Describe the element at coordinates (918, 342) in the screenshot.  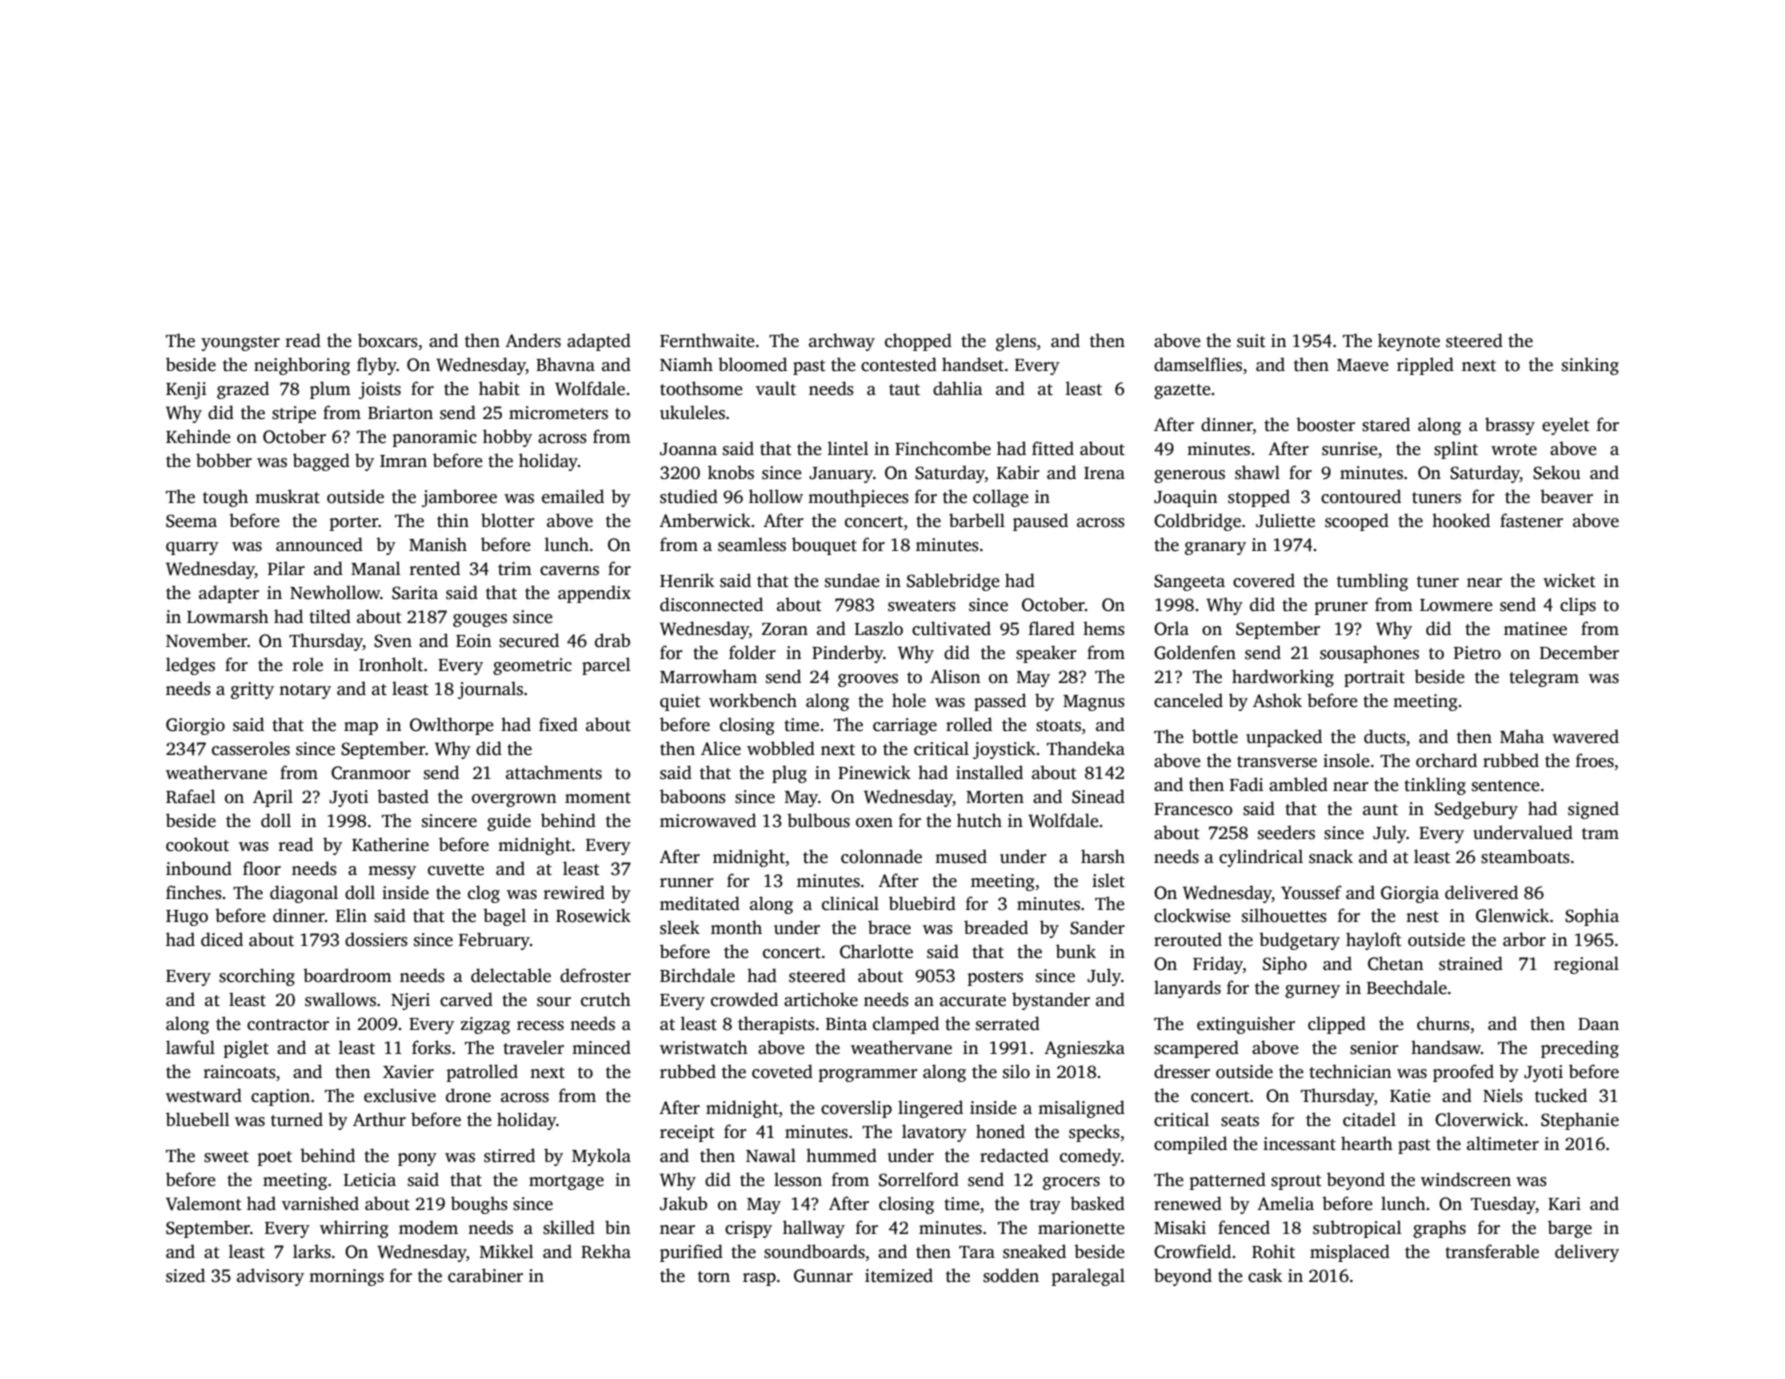
I see `chopped` at that location.
